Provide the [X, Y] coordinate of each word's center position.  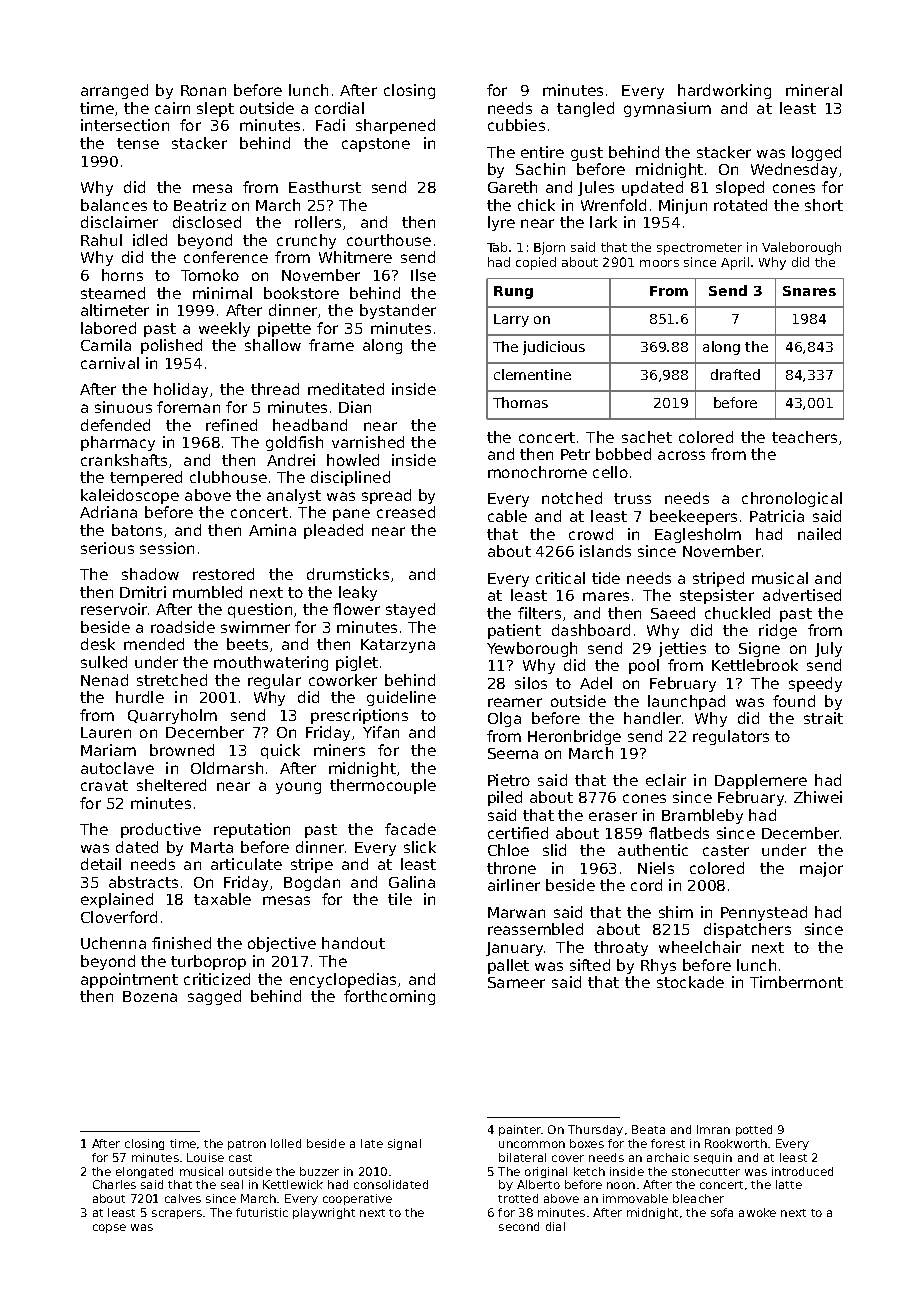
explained [117, 900]
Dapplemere [761, 781]
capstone [376, 145]
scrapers [177, 1214]
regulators [731, 737]
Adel [596, 683]
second [519, 1226]
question [260, 610]
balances [114, 205]
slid [554, 850]
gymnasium [667, 109]
